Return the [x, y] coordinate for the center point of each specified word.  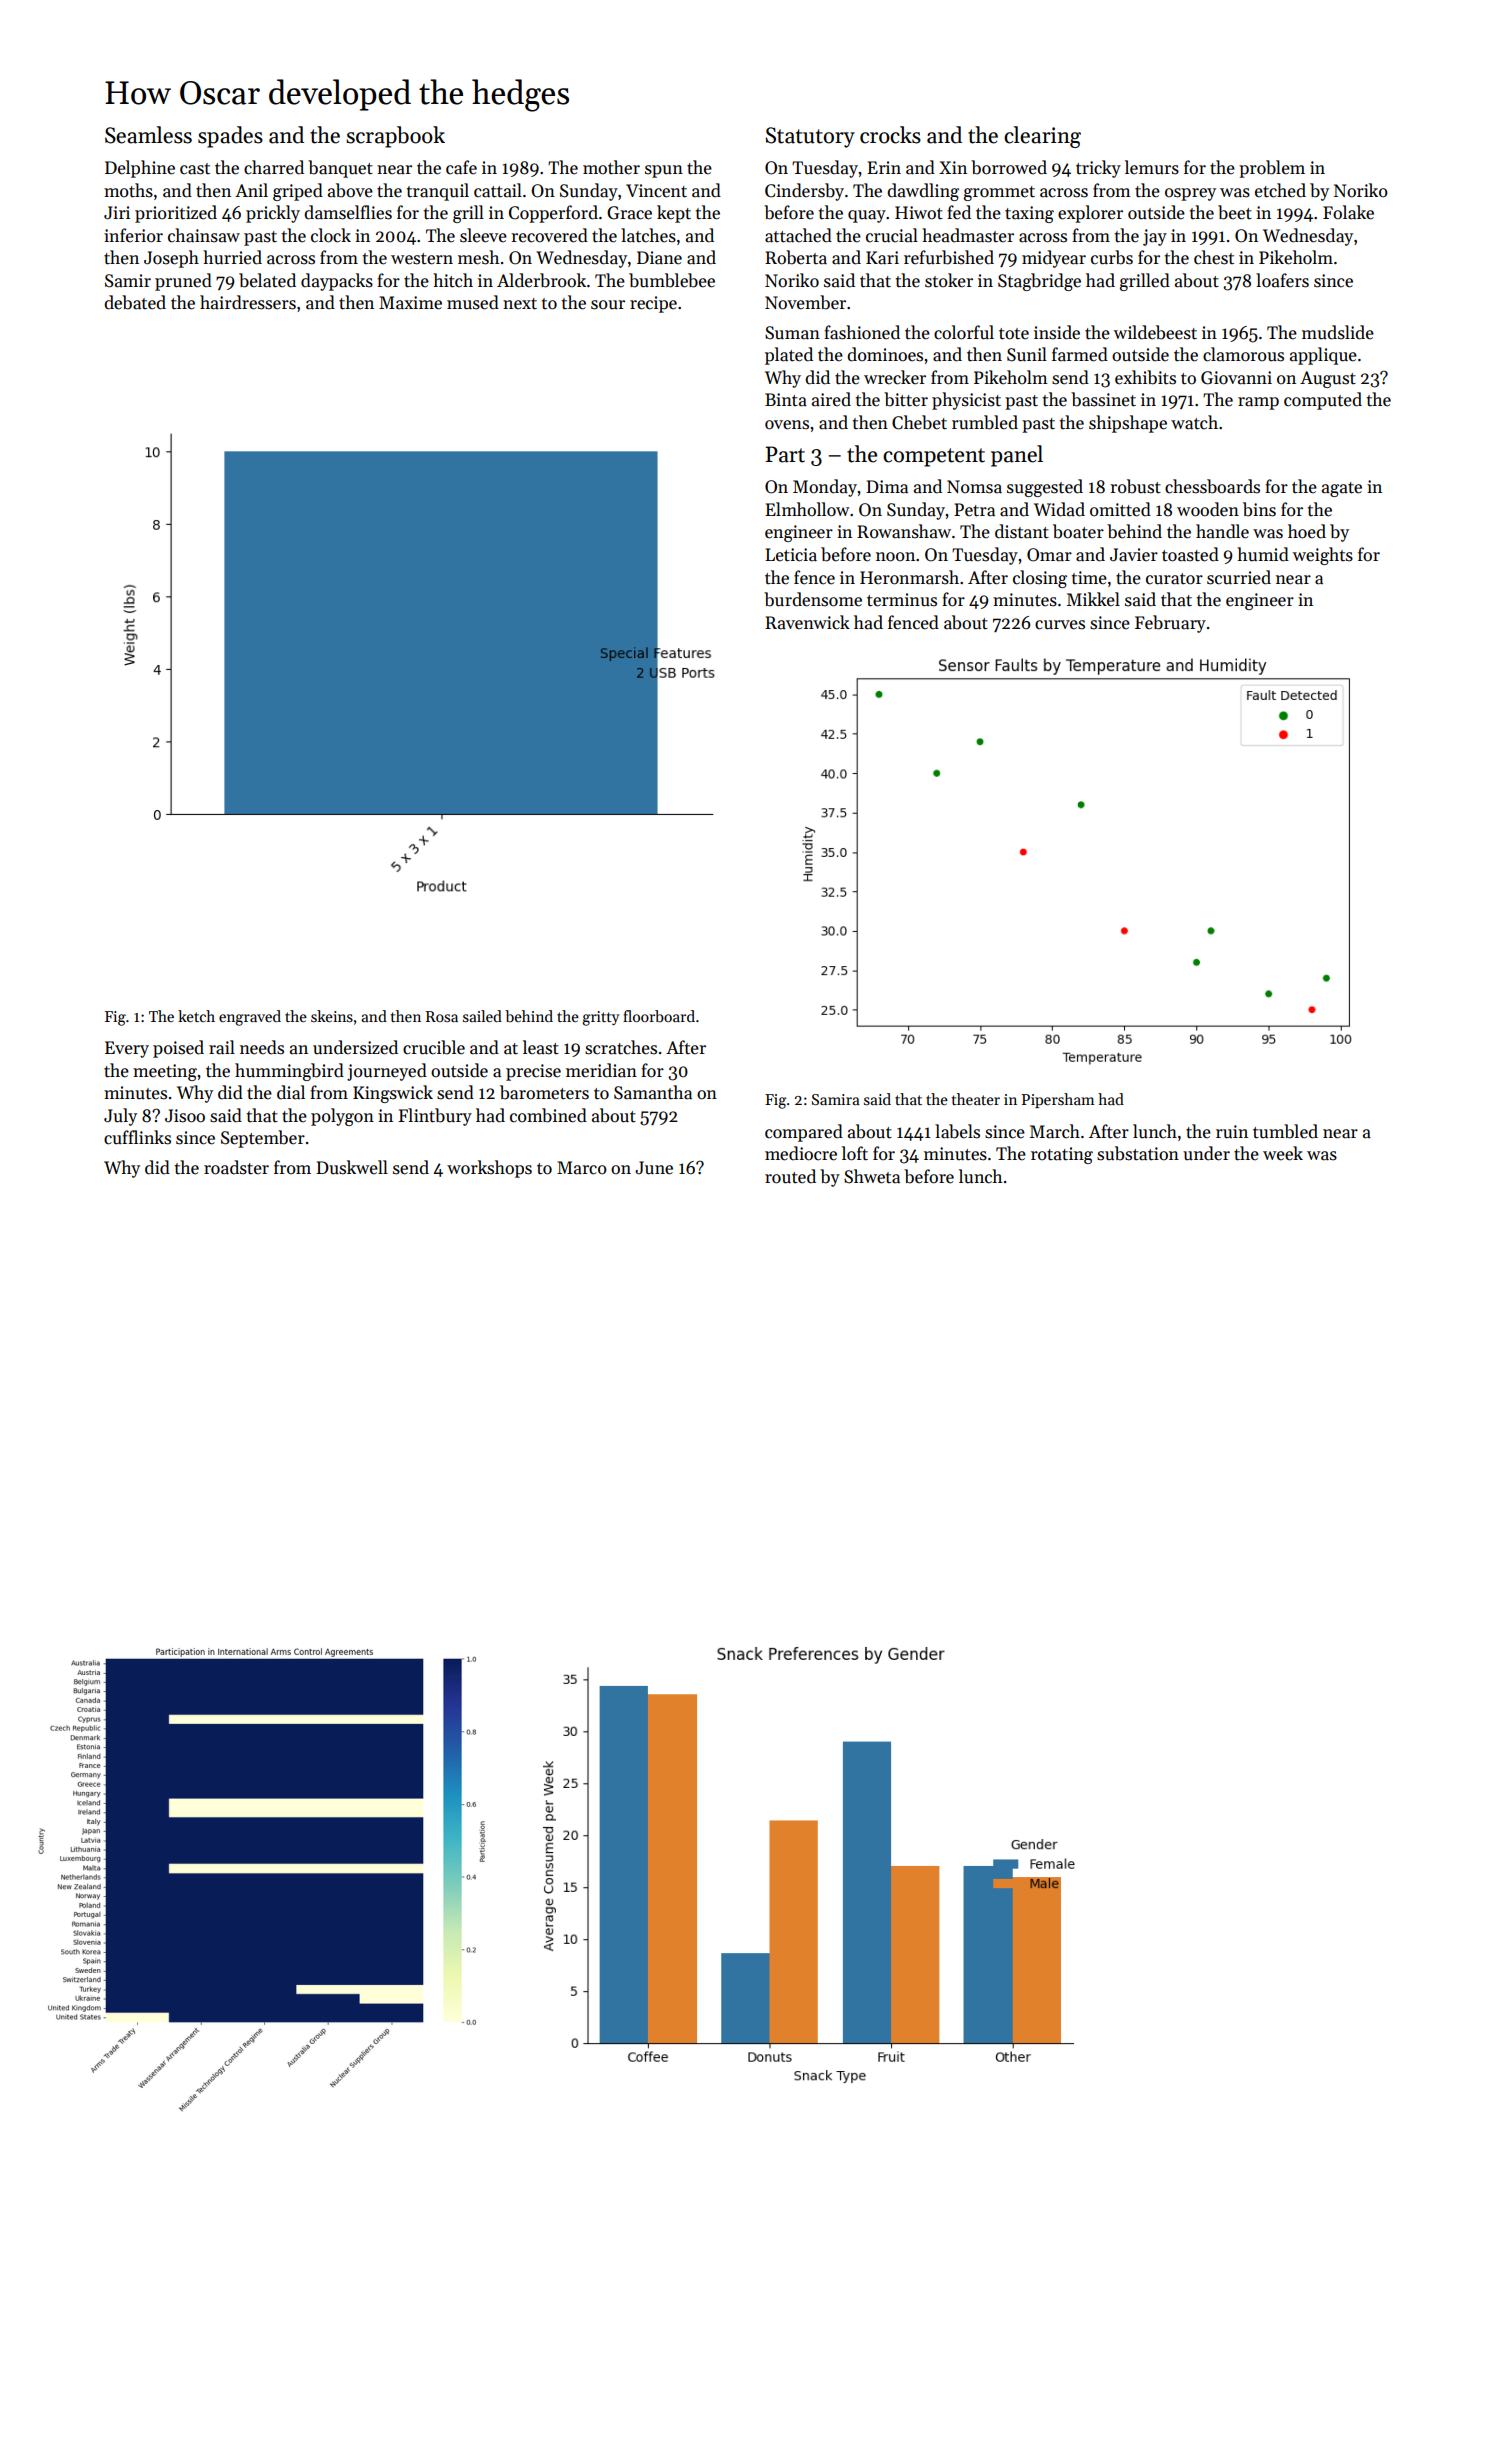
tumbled [1285, 1131]
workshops [489, 1169]
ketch [196, 1016]
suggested [1045, 488]
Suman [792, 333]
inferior [133, 235]
